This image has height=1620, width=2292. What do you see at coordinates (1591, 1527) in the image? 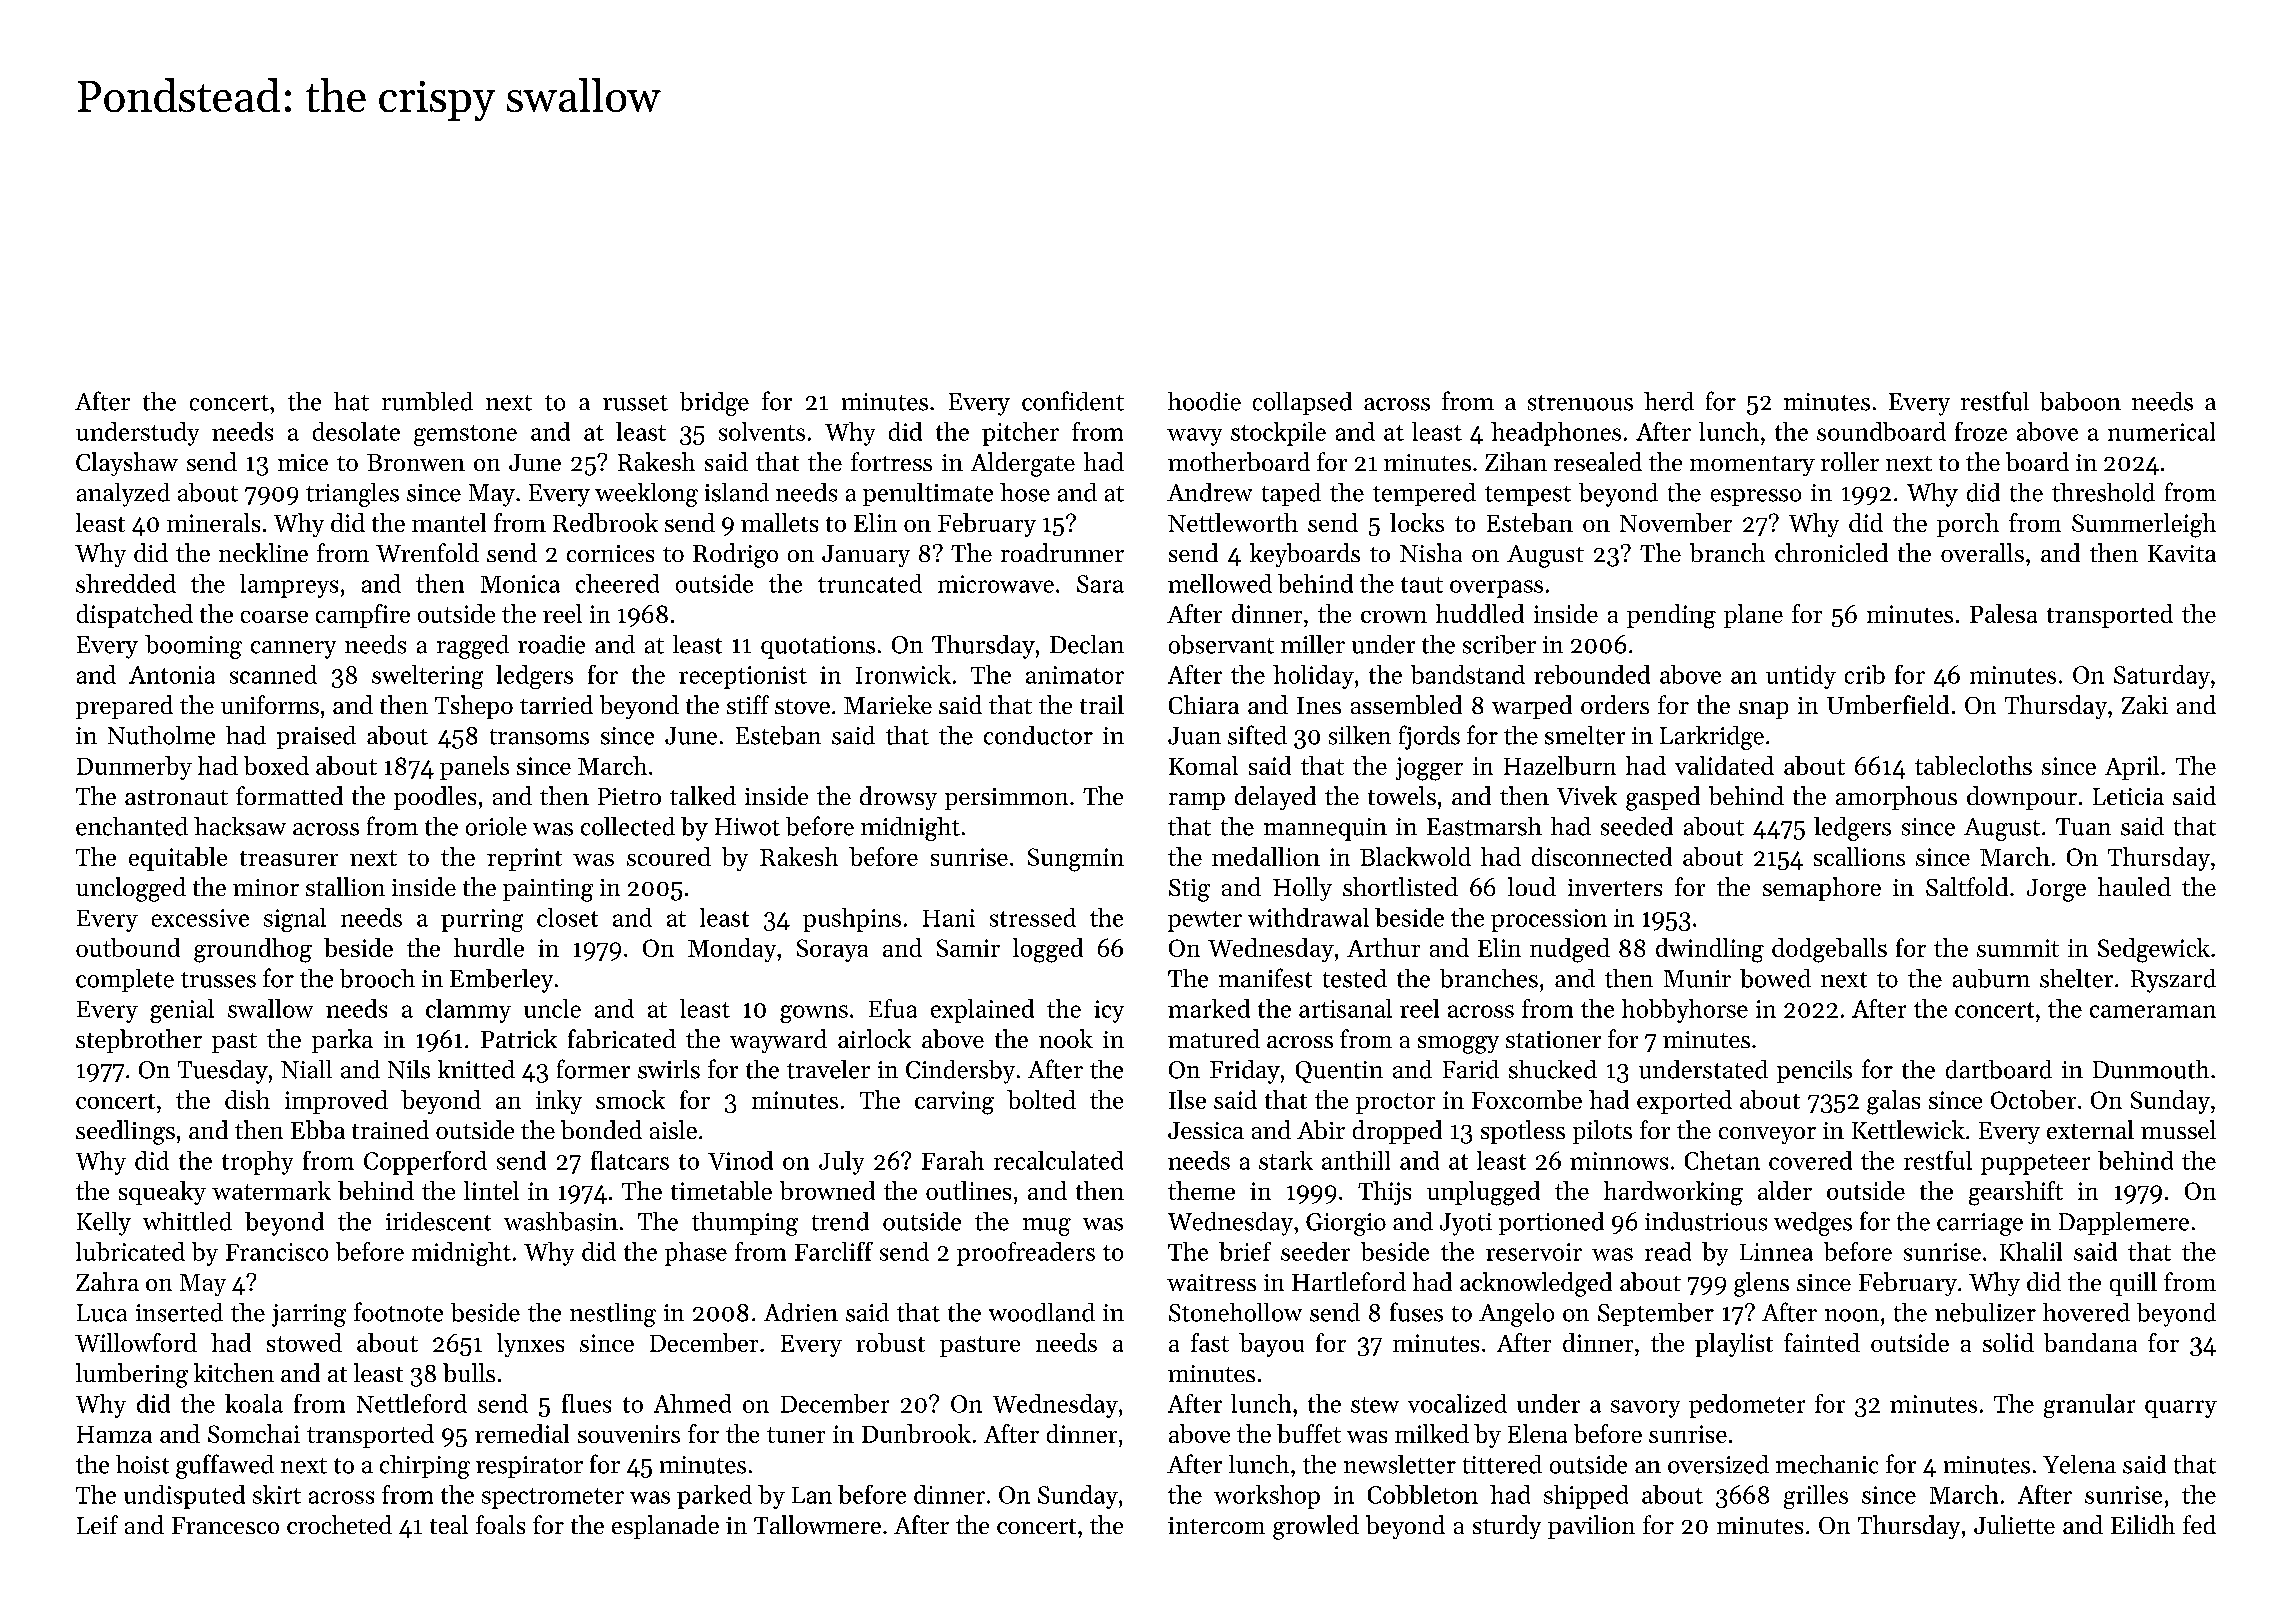
I see `pavilion` at bounding box center [1591, 1527].
